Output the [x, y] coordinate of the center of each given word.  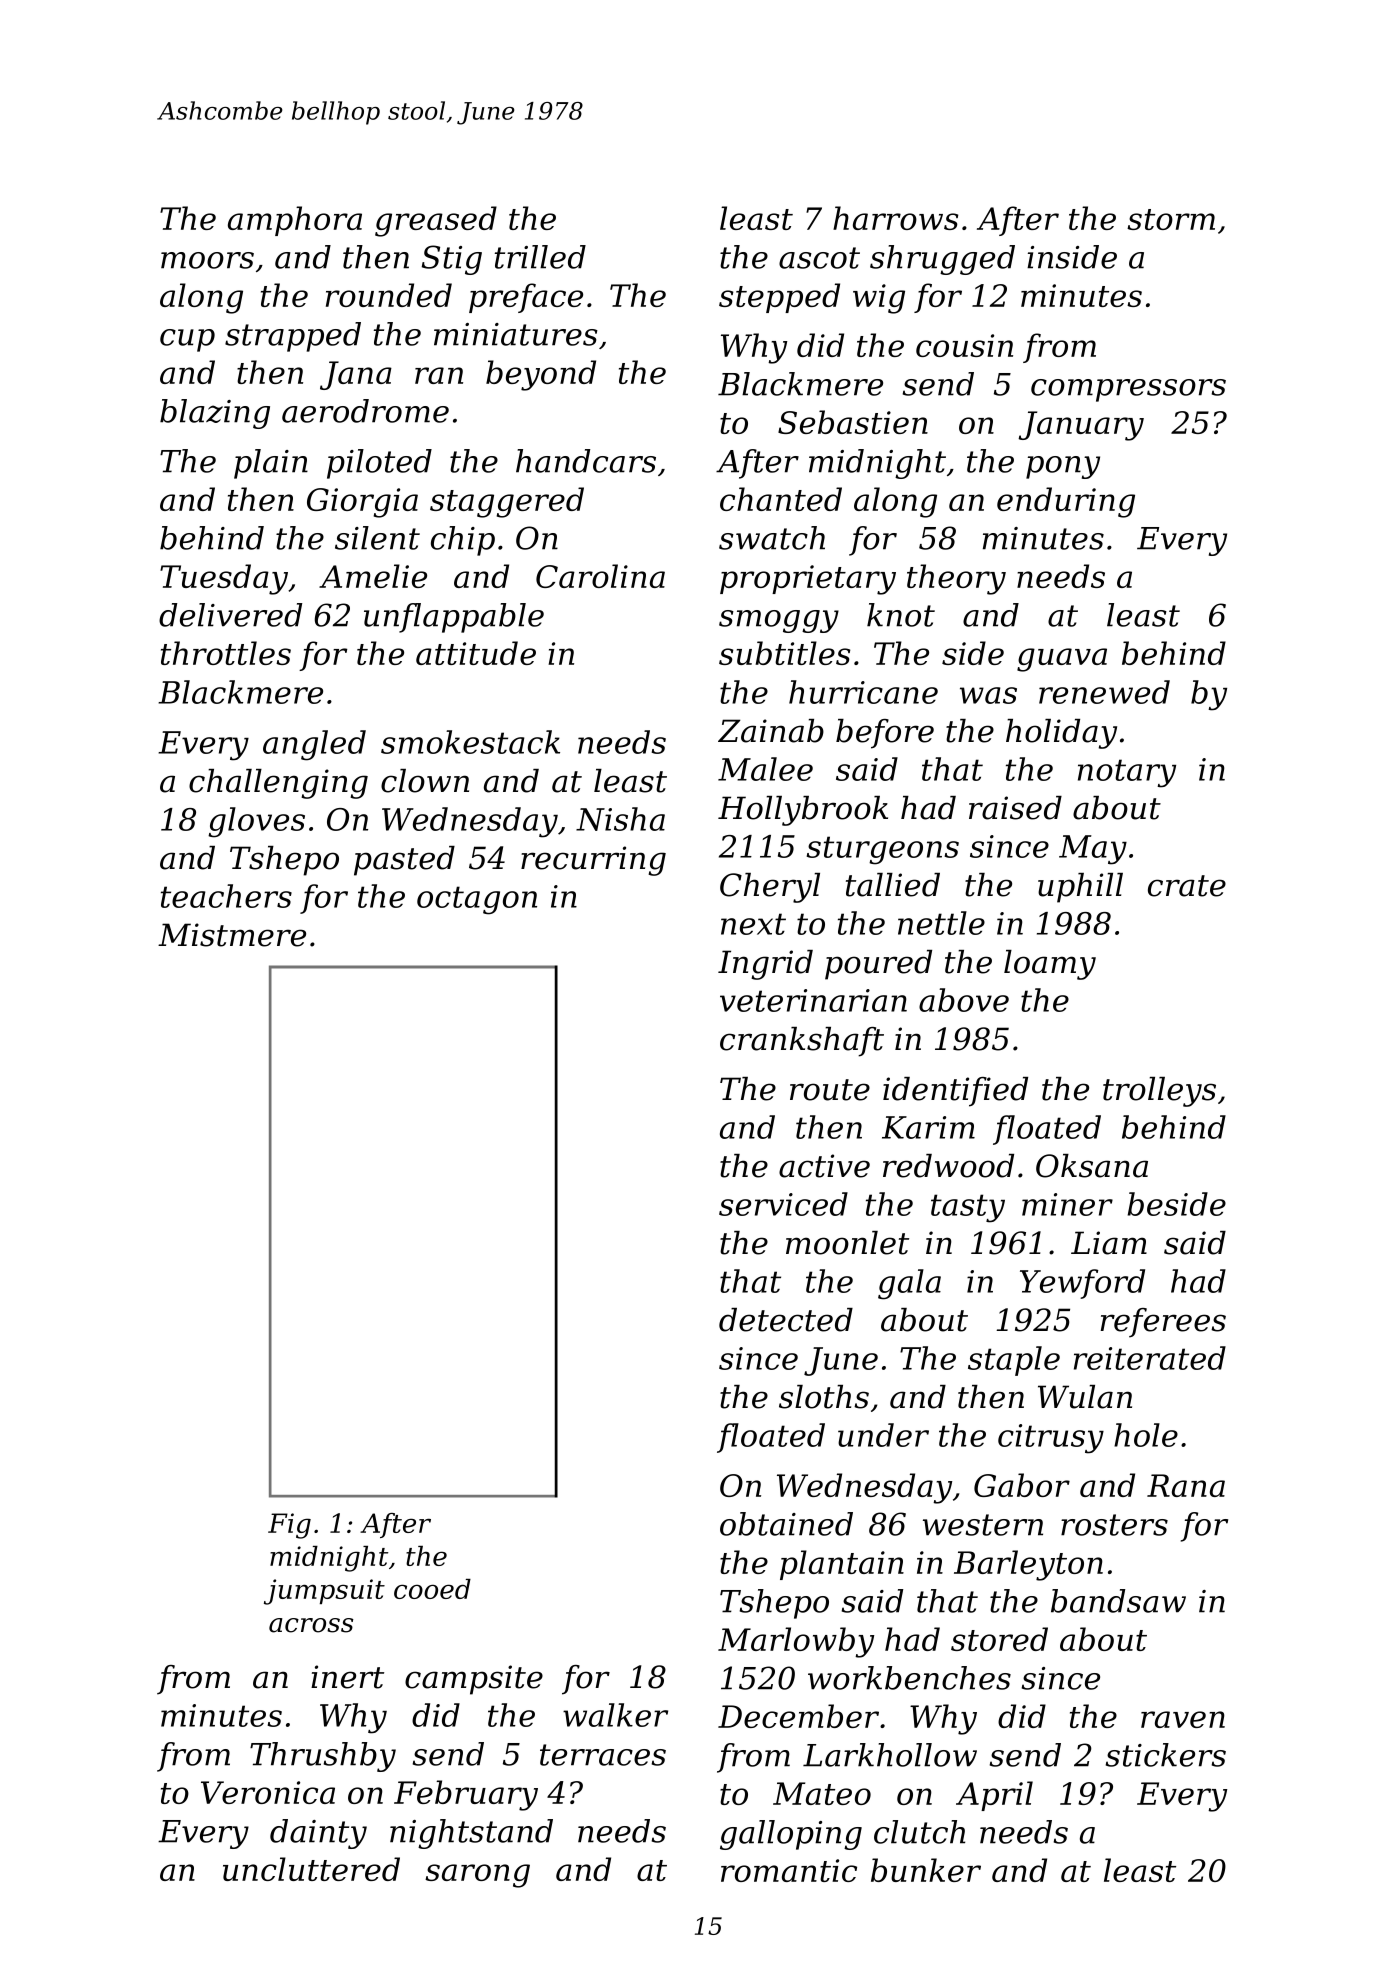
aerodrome [365, 411]
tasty [968, 1208]
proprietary [808, 580]
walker [615, 1715]
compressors [1128, 390]
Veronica [268, 1792]
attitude [476, 653]
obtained [786, 1524]
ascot [819, 258]
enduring [1066, 502]
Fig [289, 1526]
